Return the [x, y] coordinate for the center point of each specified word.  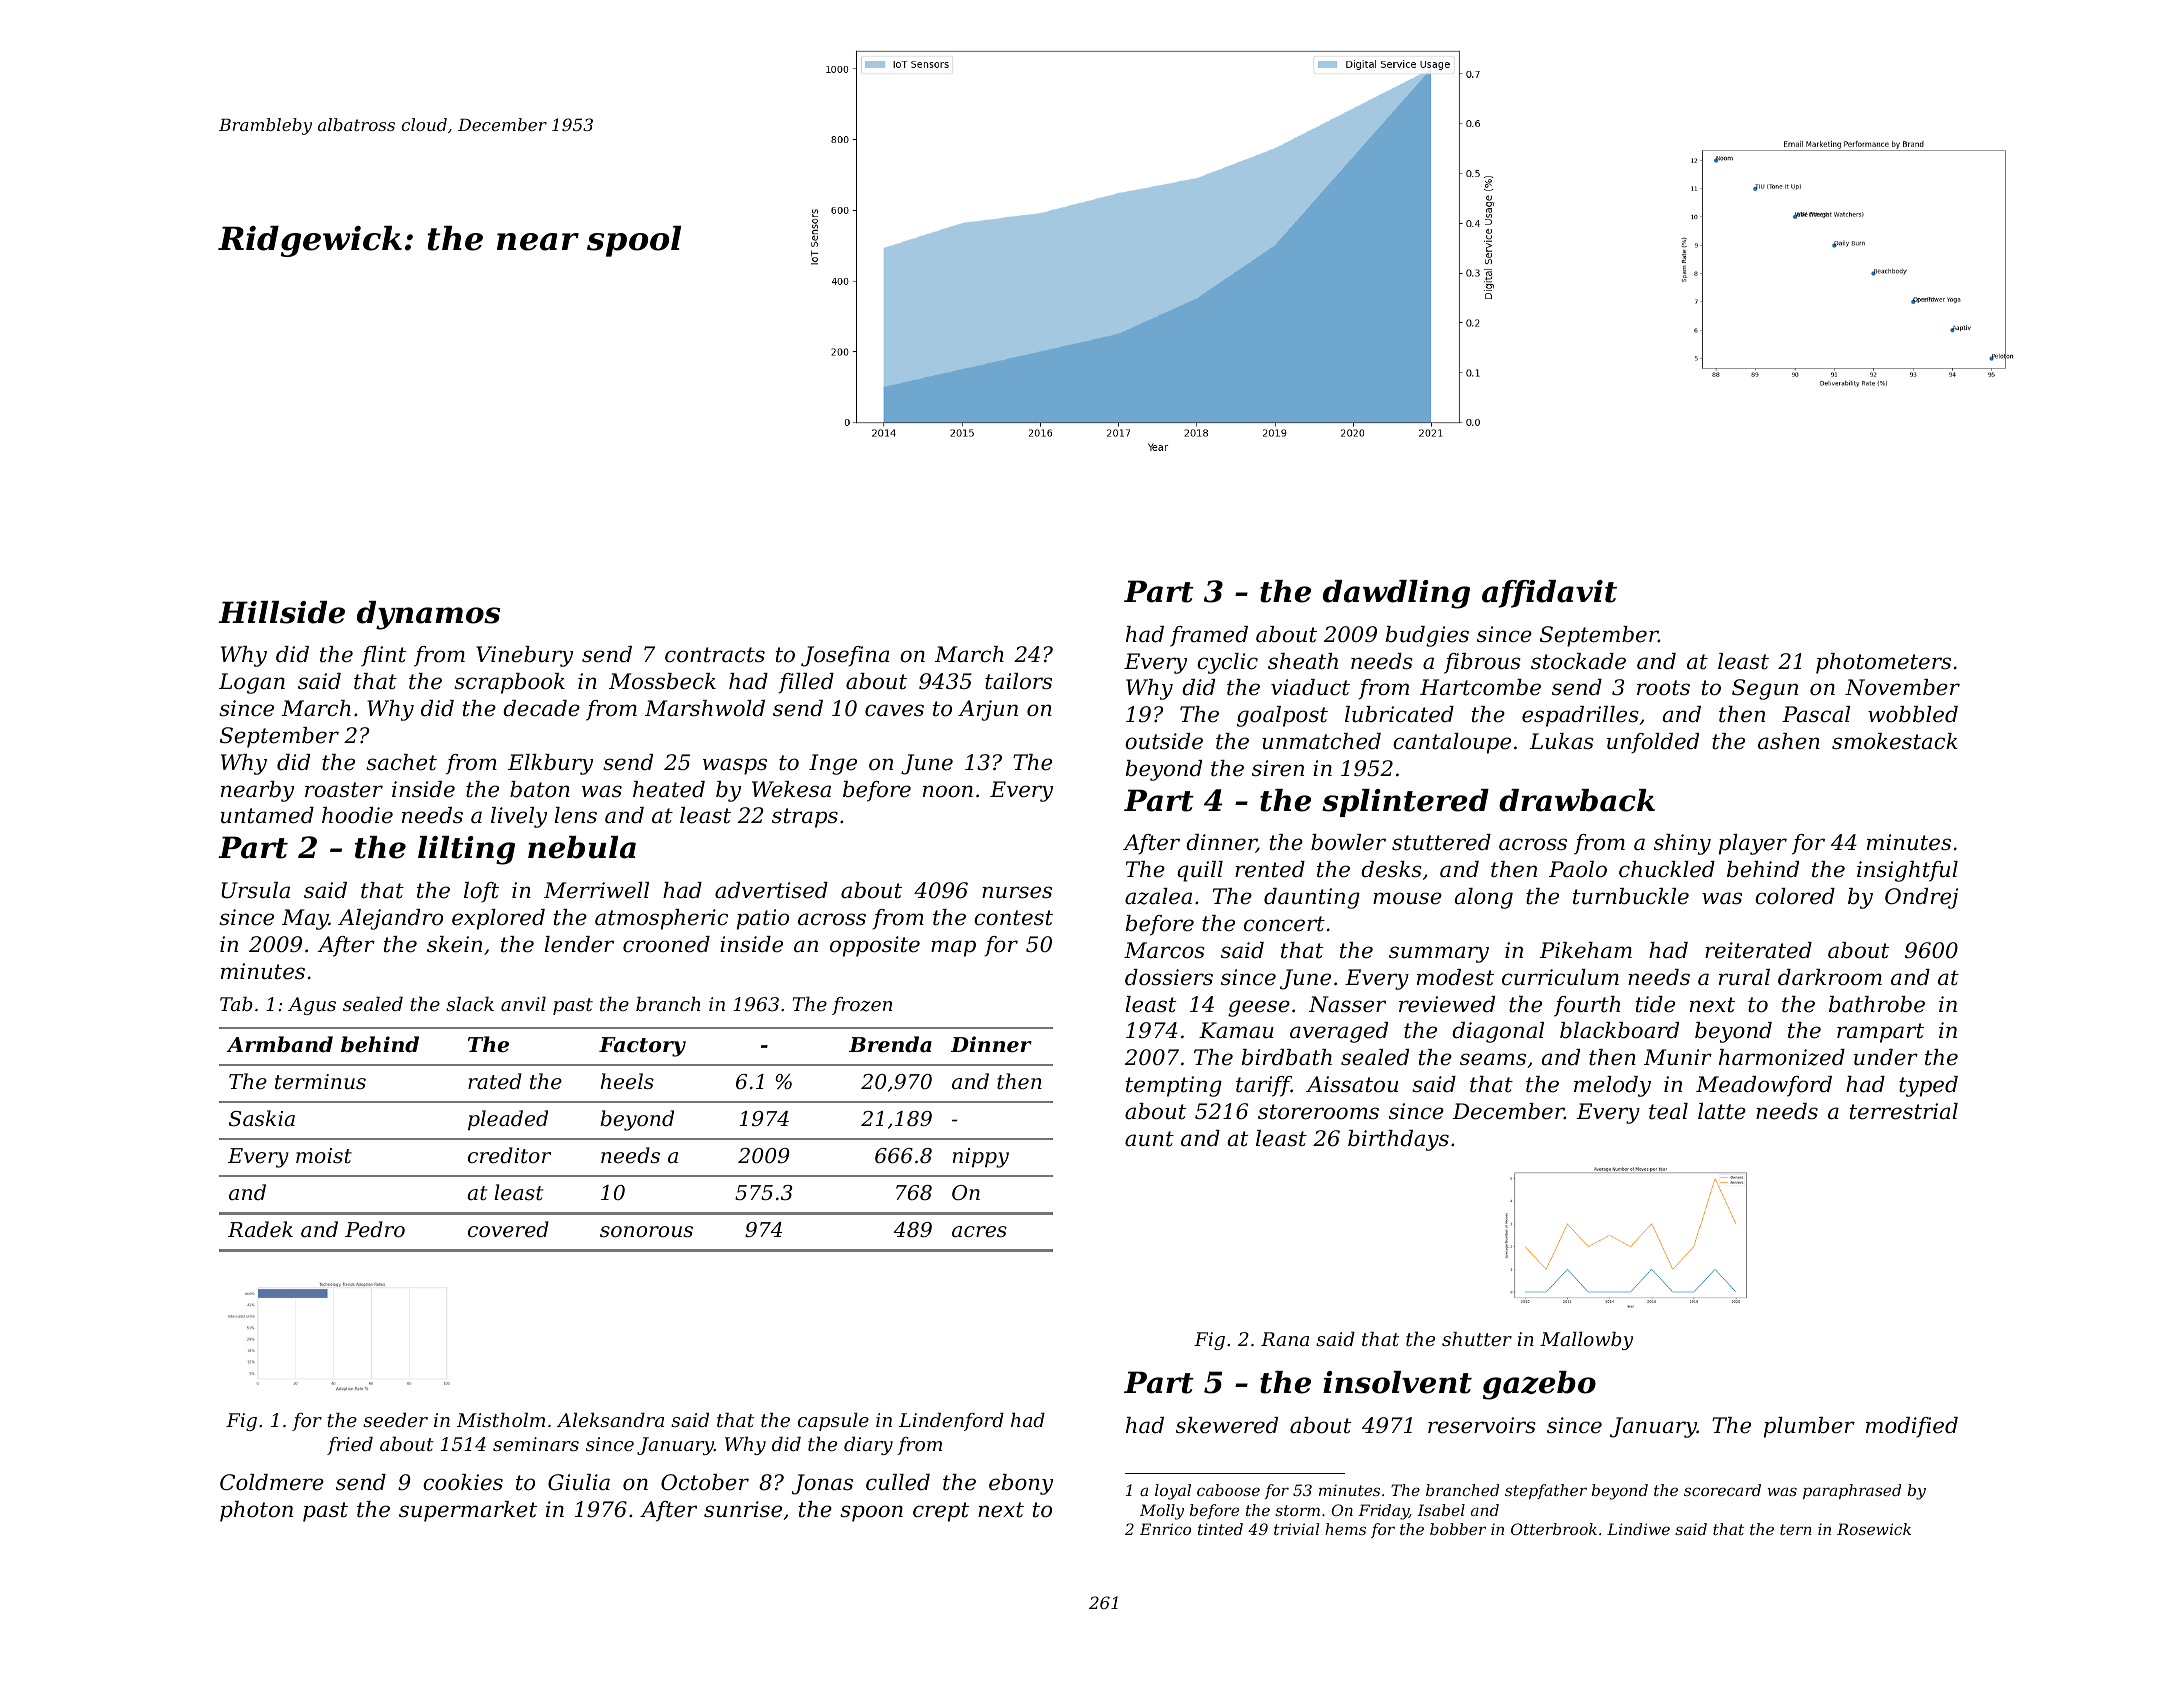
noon [948, 791]
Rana [1285, 1339]
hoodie [357, 815]
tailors [1018, 681]
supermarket [468, 1511]
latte [1722, 1111]
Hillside [281, 612]
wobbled [1913, 714]
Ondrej [1921, 898]
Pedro [375, 1229]
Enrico [1165, 1529]
